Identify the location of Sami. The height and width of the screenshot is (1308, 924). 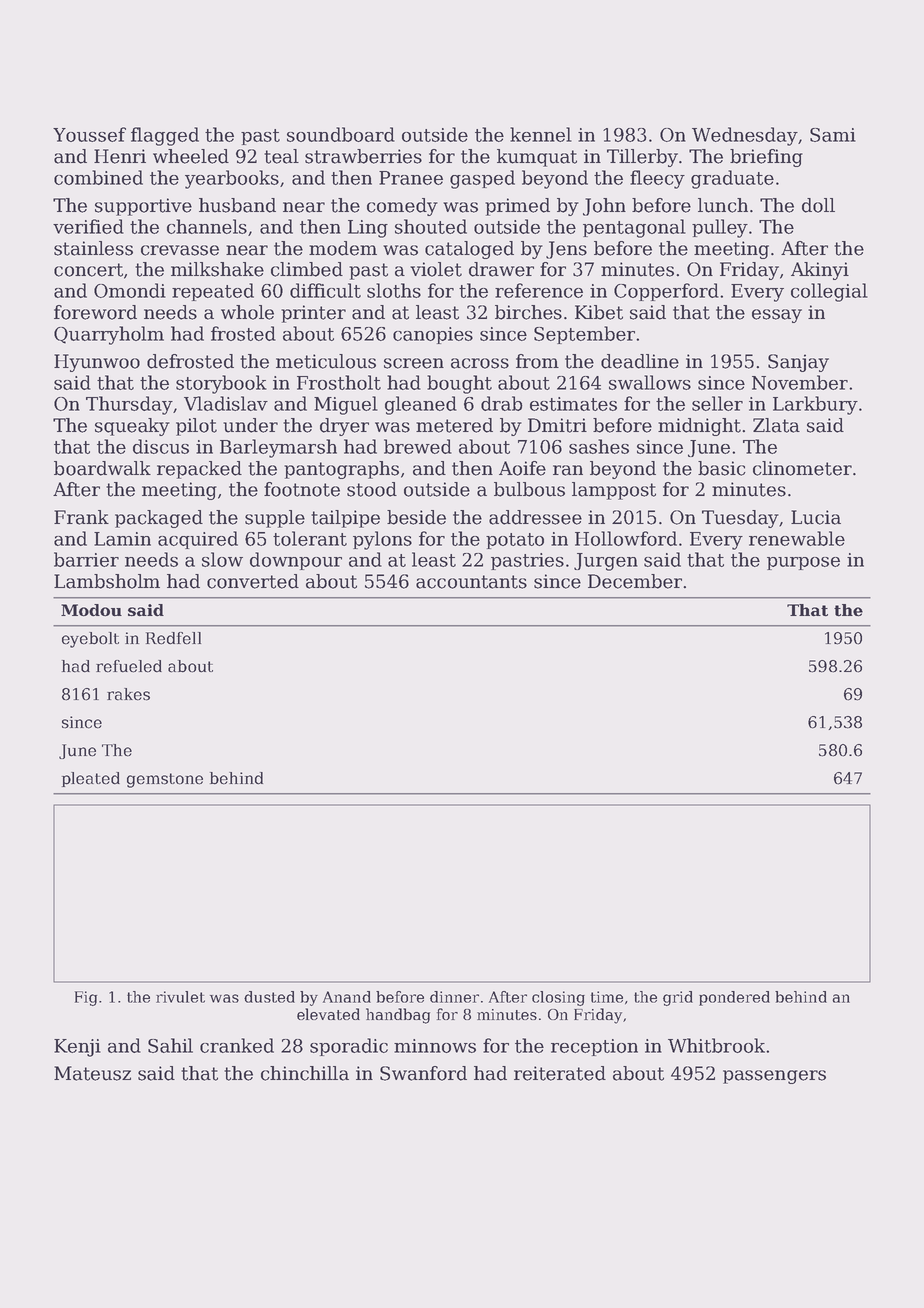
(833, 135).
